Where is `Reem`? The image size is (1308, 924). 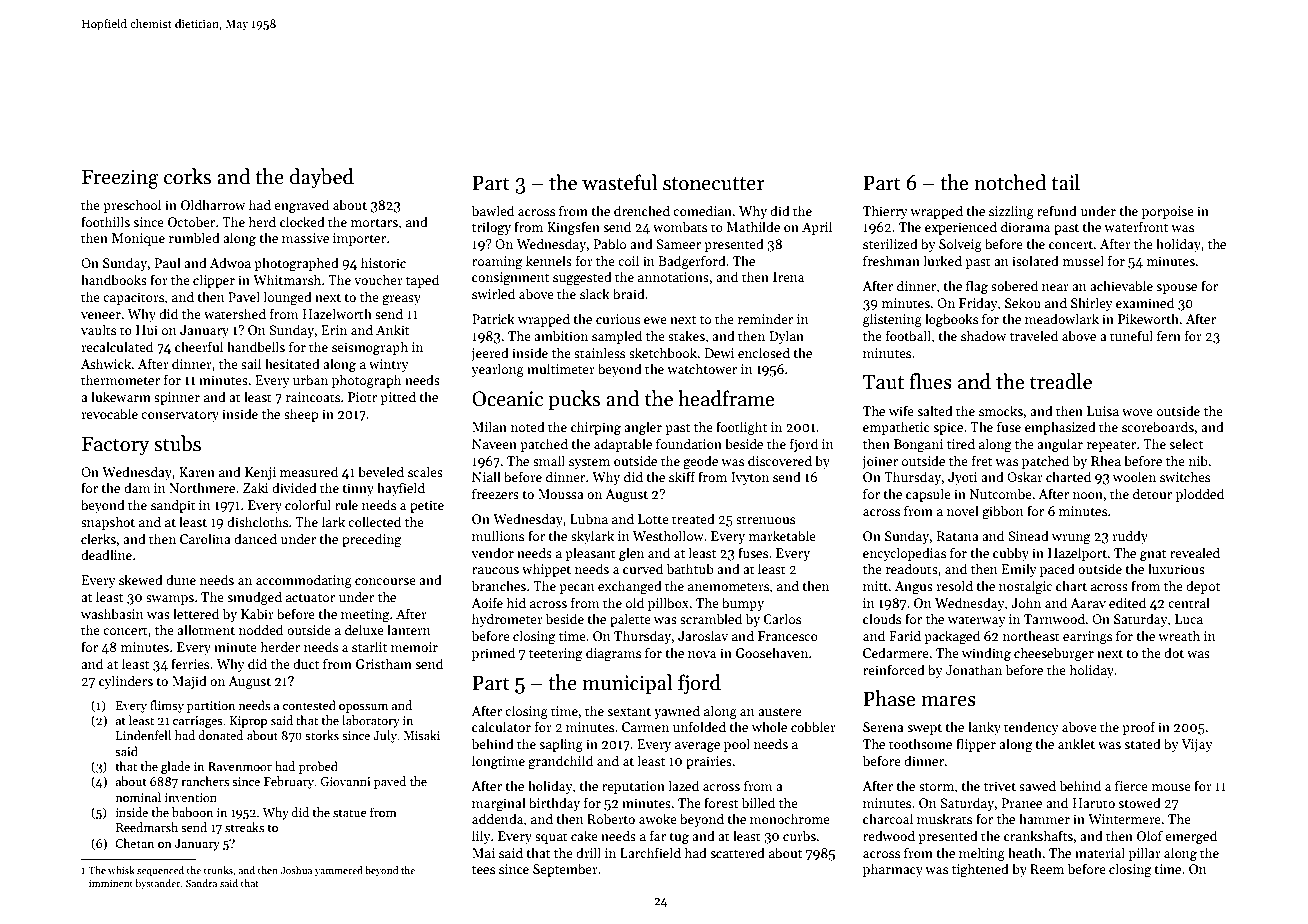
Reem is located at coordinates (1047, 869).
